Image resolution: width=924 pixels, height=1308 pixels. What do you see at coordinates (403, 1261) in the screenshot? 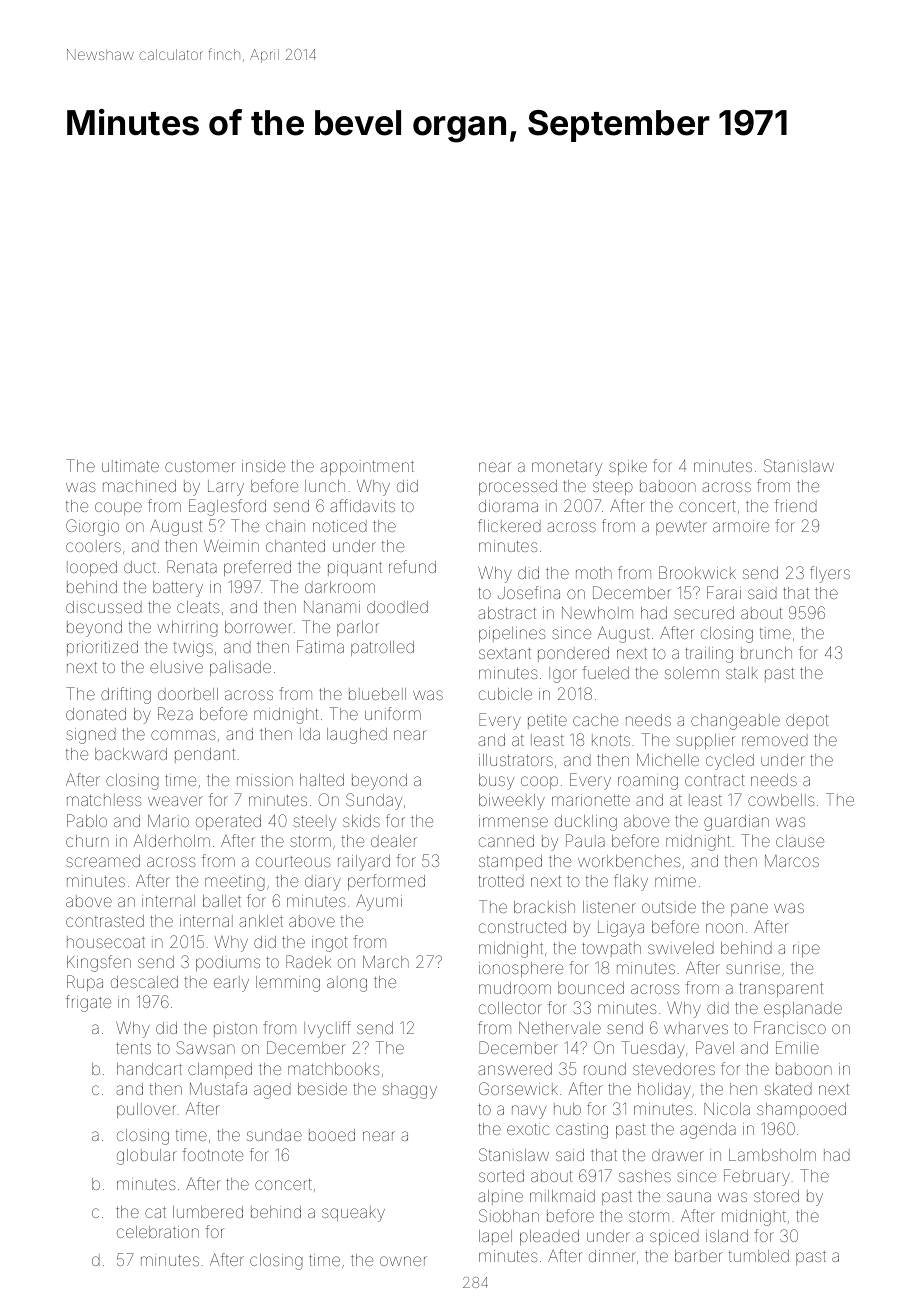
I see `owner` at bounding box center [403, 1261].
